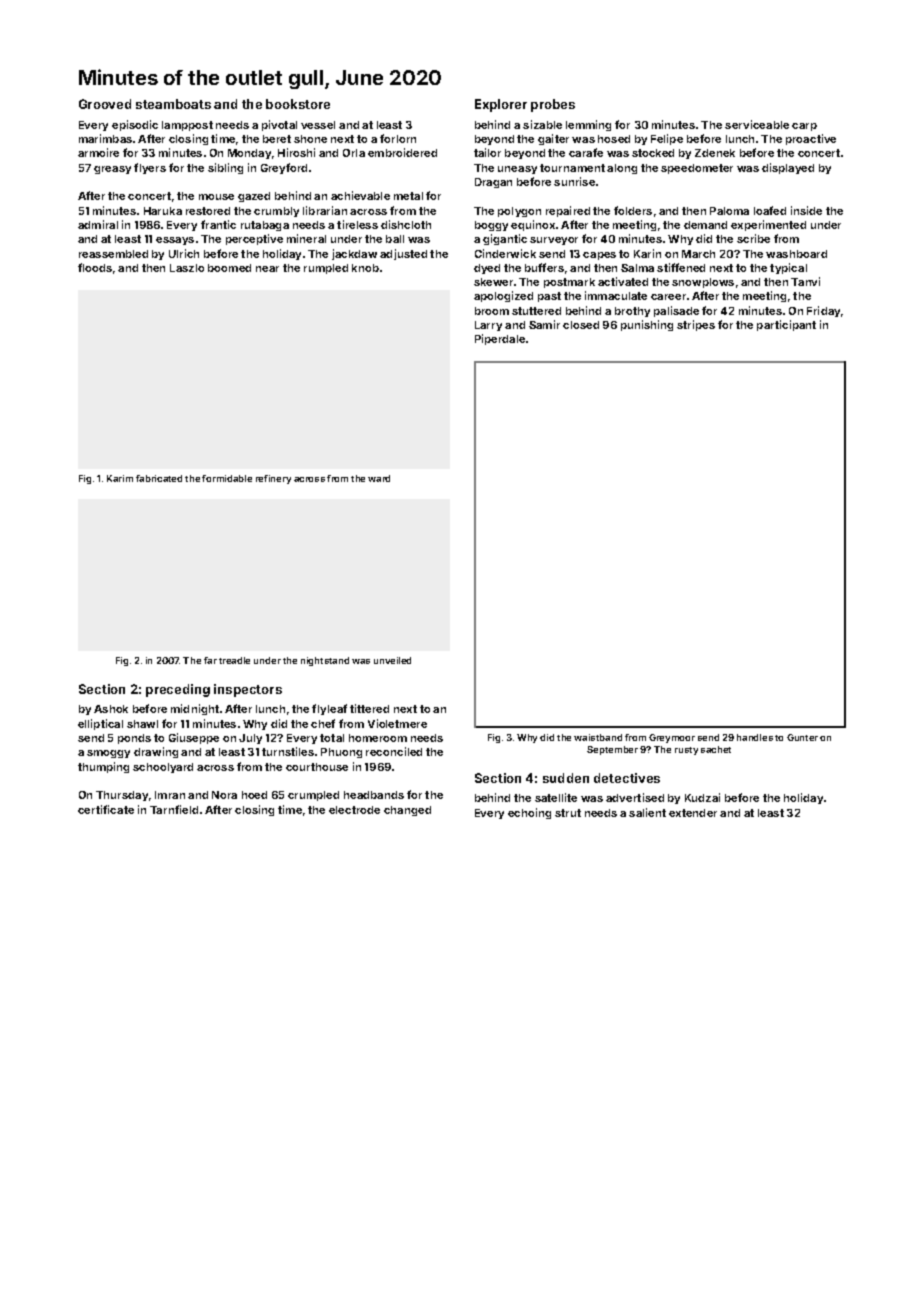  What do you see at coordinates (705, 225) in the screenshot?
I see `demand` at bounding box center [705, 225].
